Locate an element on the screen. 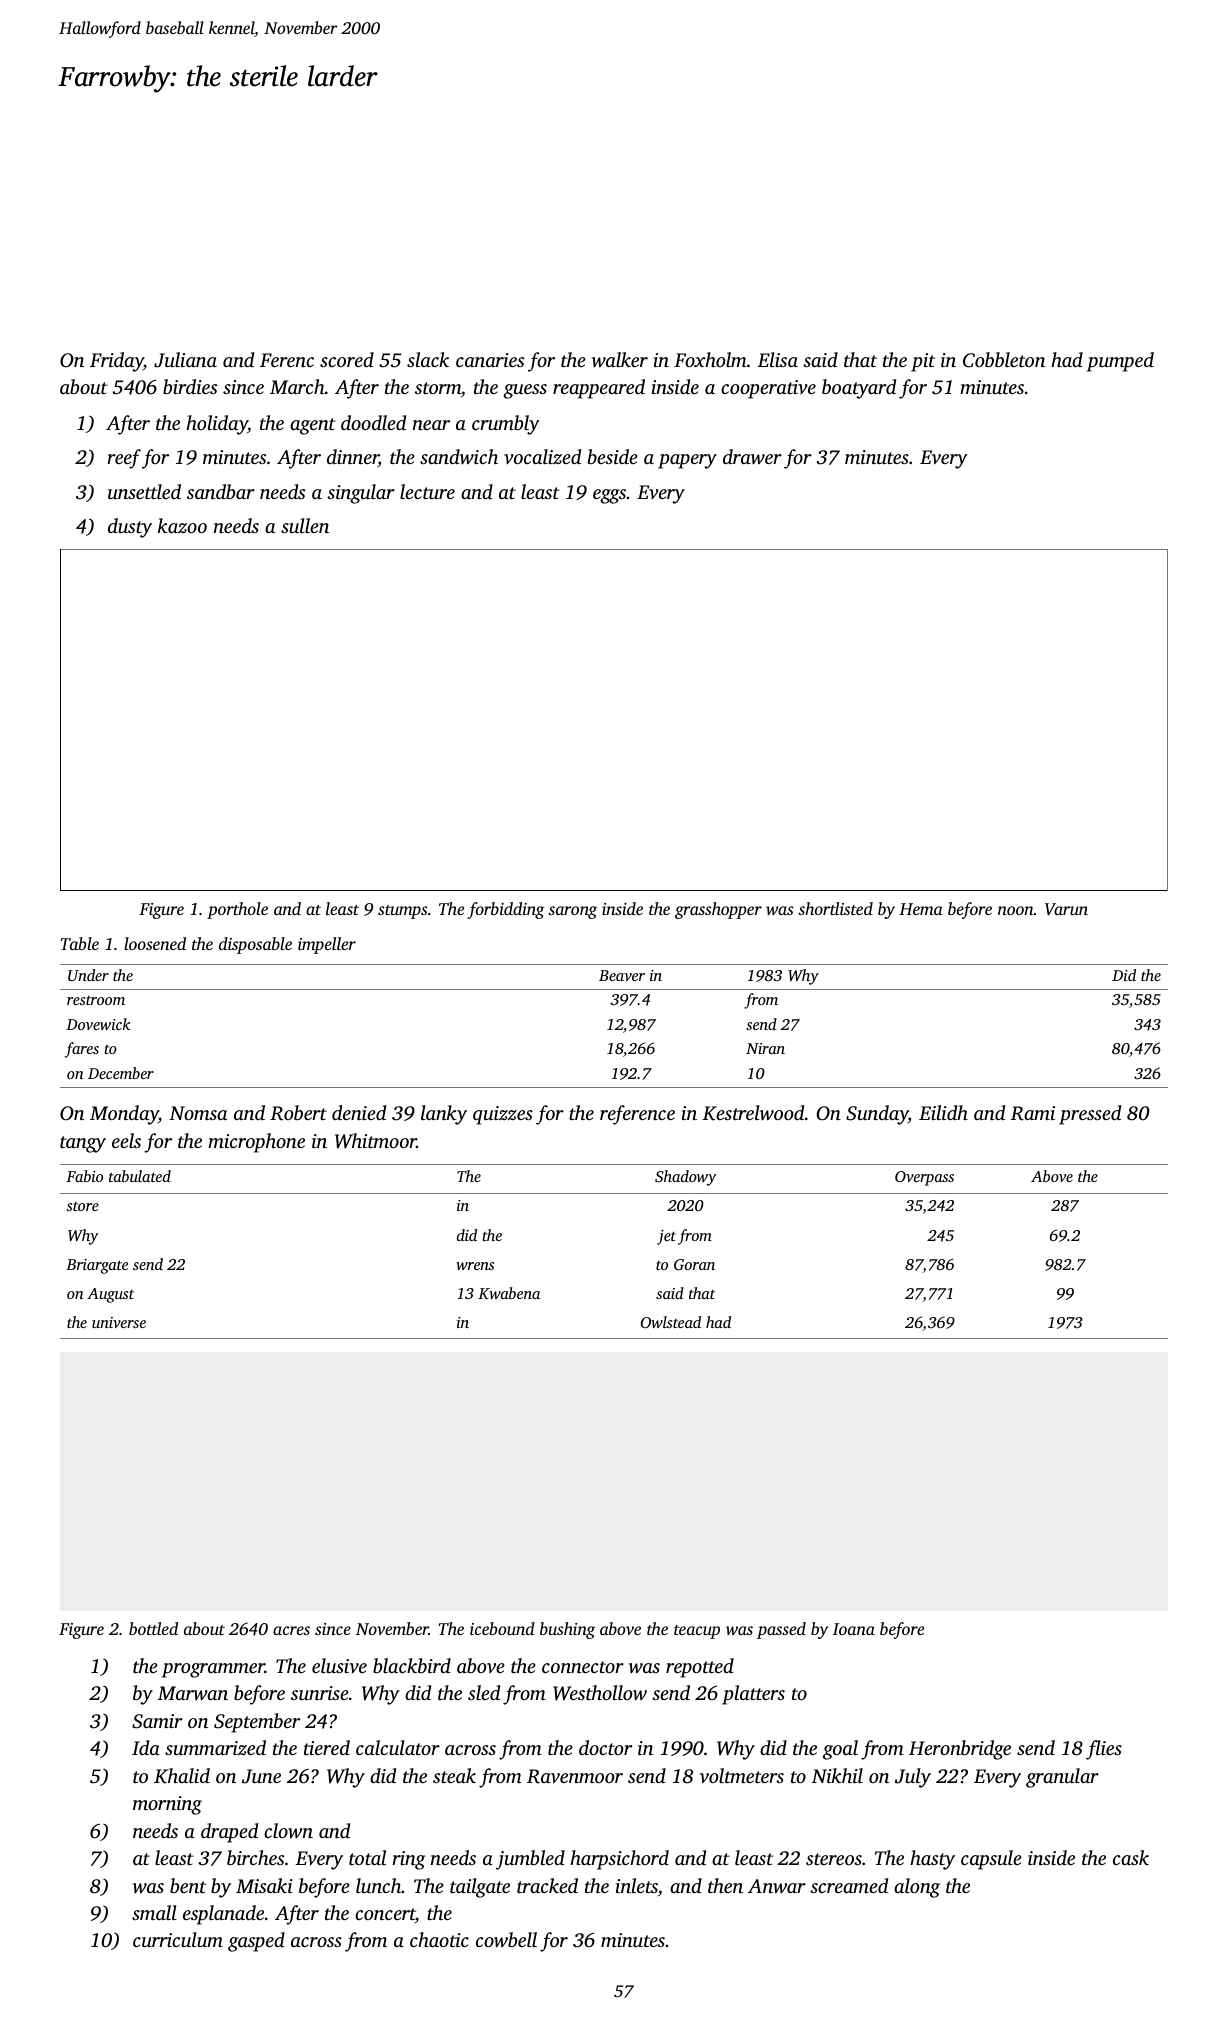  scored is located at coordinates (347, 359).
